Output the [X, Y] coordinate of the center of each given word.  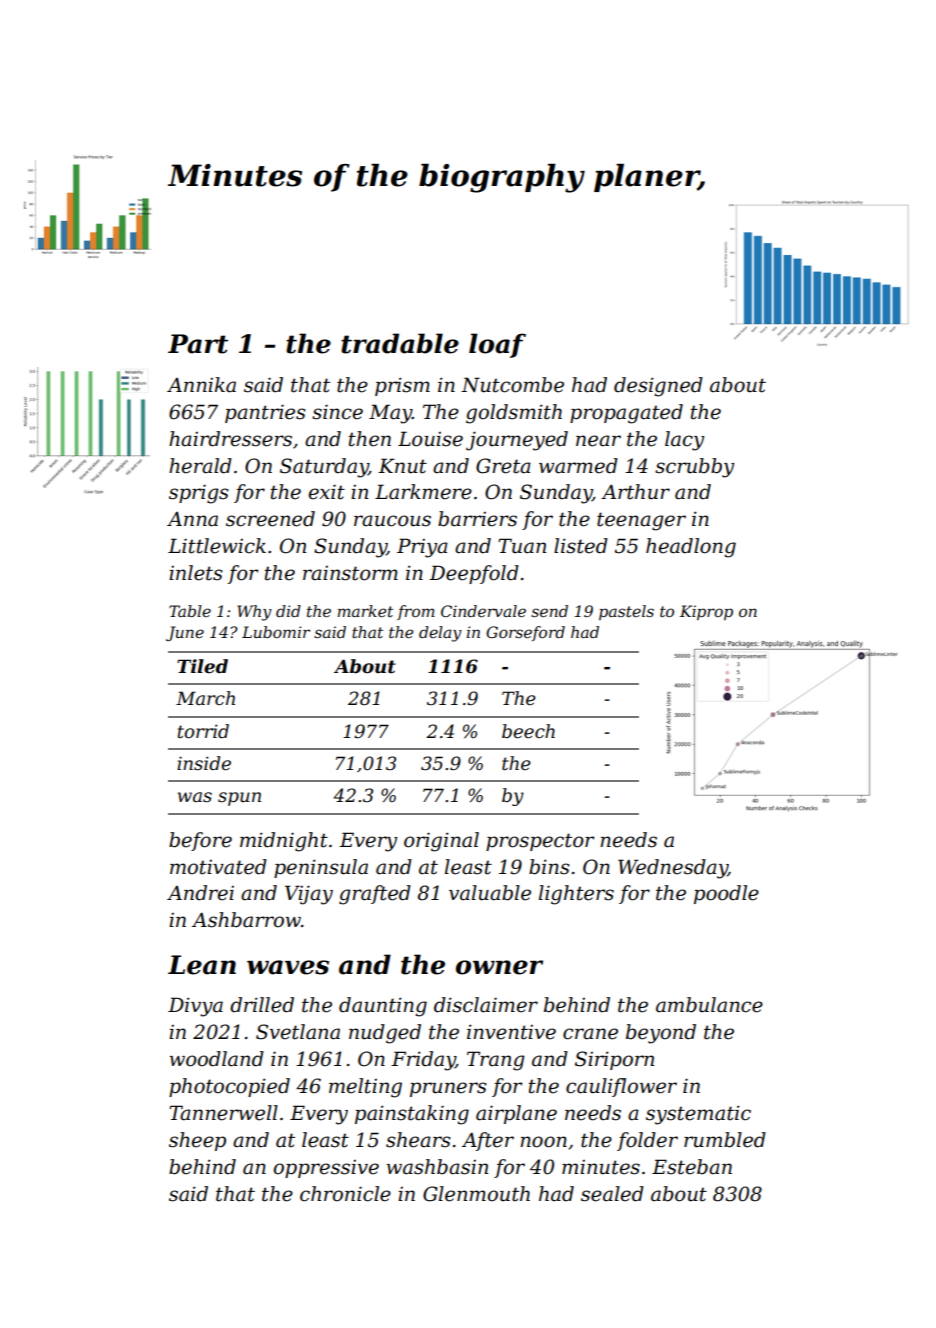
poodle [726, 894]
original [441, 842]
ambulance [709, 1005]
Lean [202, 965]
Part [198, 344]
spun [239, 799]
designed [658, 387]
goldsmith [514, 414]
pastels [626, 612]
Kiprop [706, 612]
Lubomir [276, 632]
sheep [197, 1141]
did [288, 611]
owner [499, 967]
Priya [422, 548]
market [365, 611]
